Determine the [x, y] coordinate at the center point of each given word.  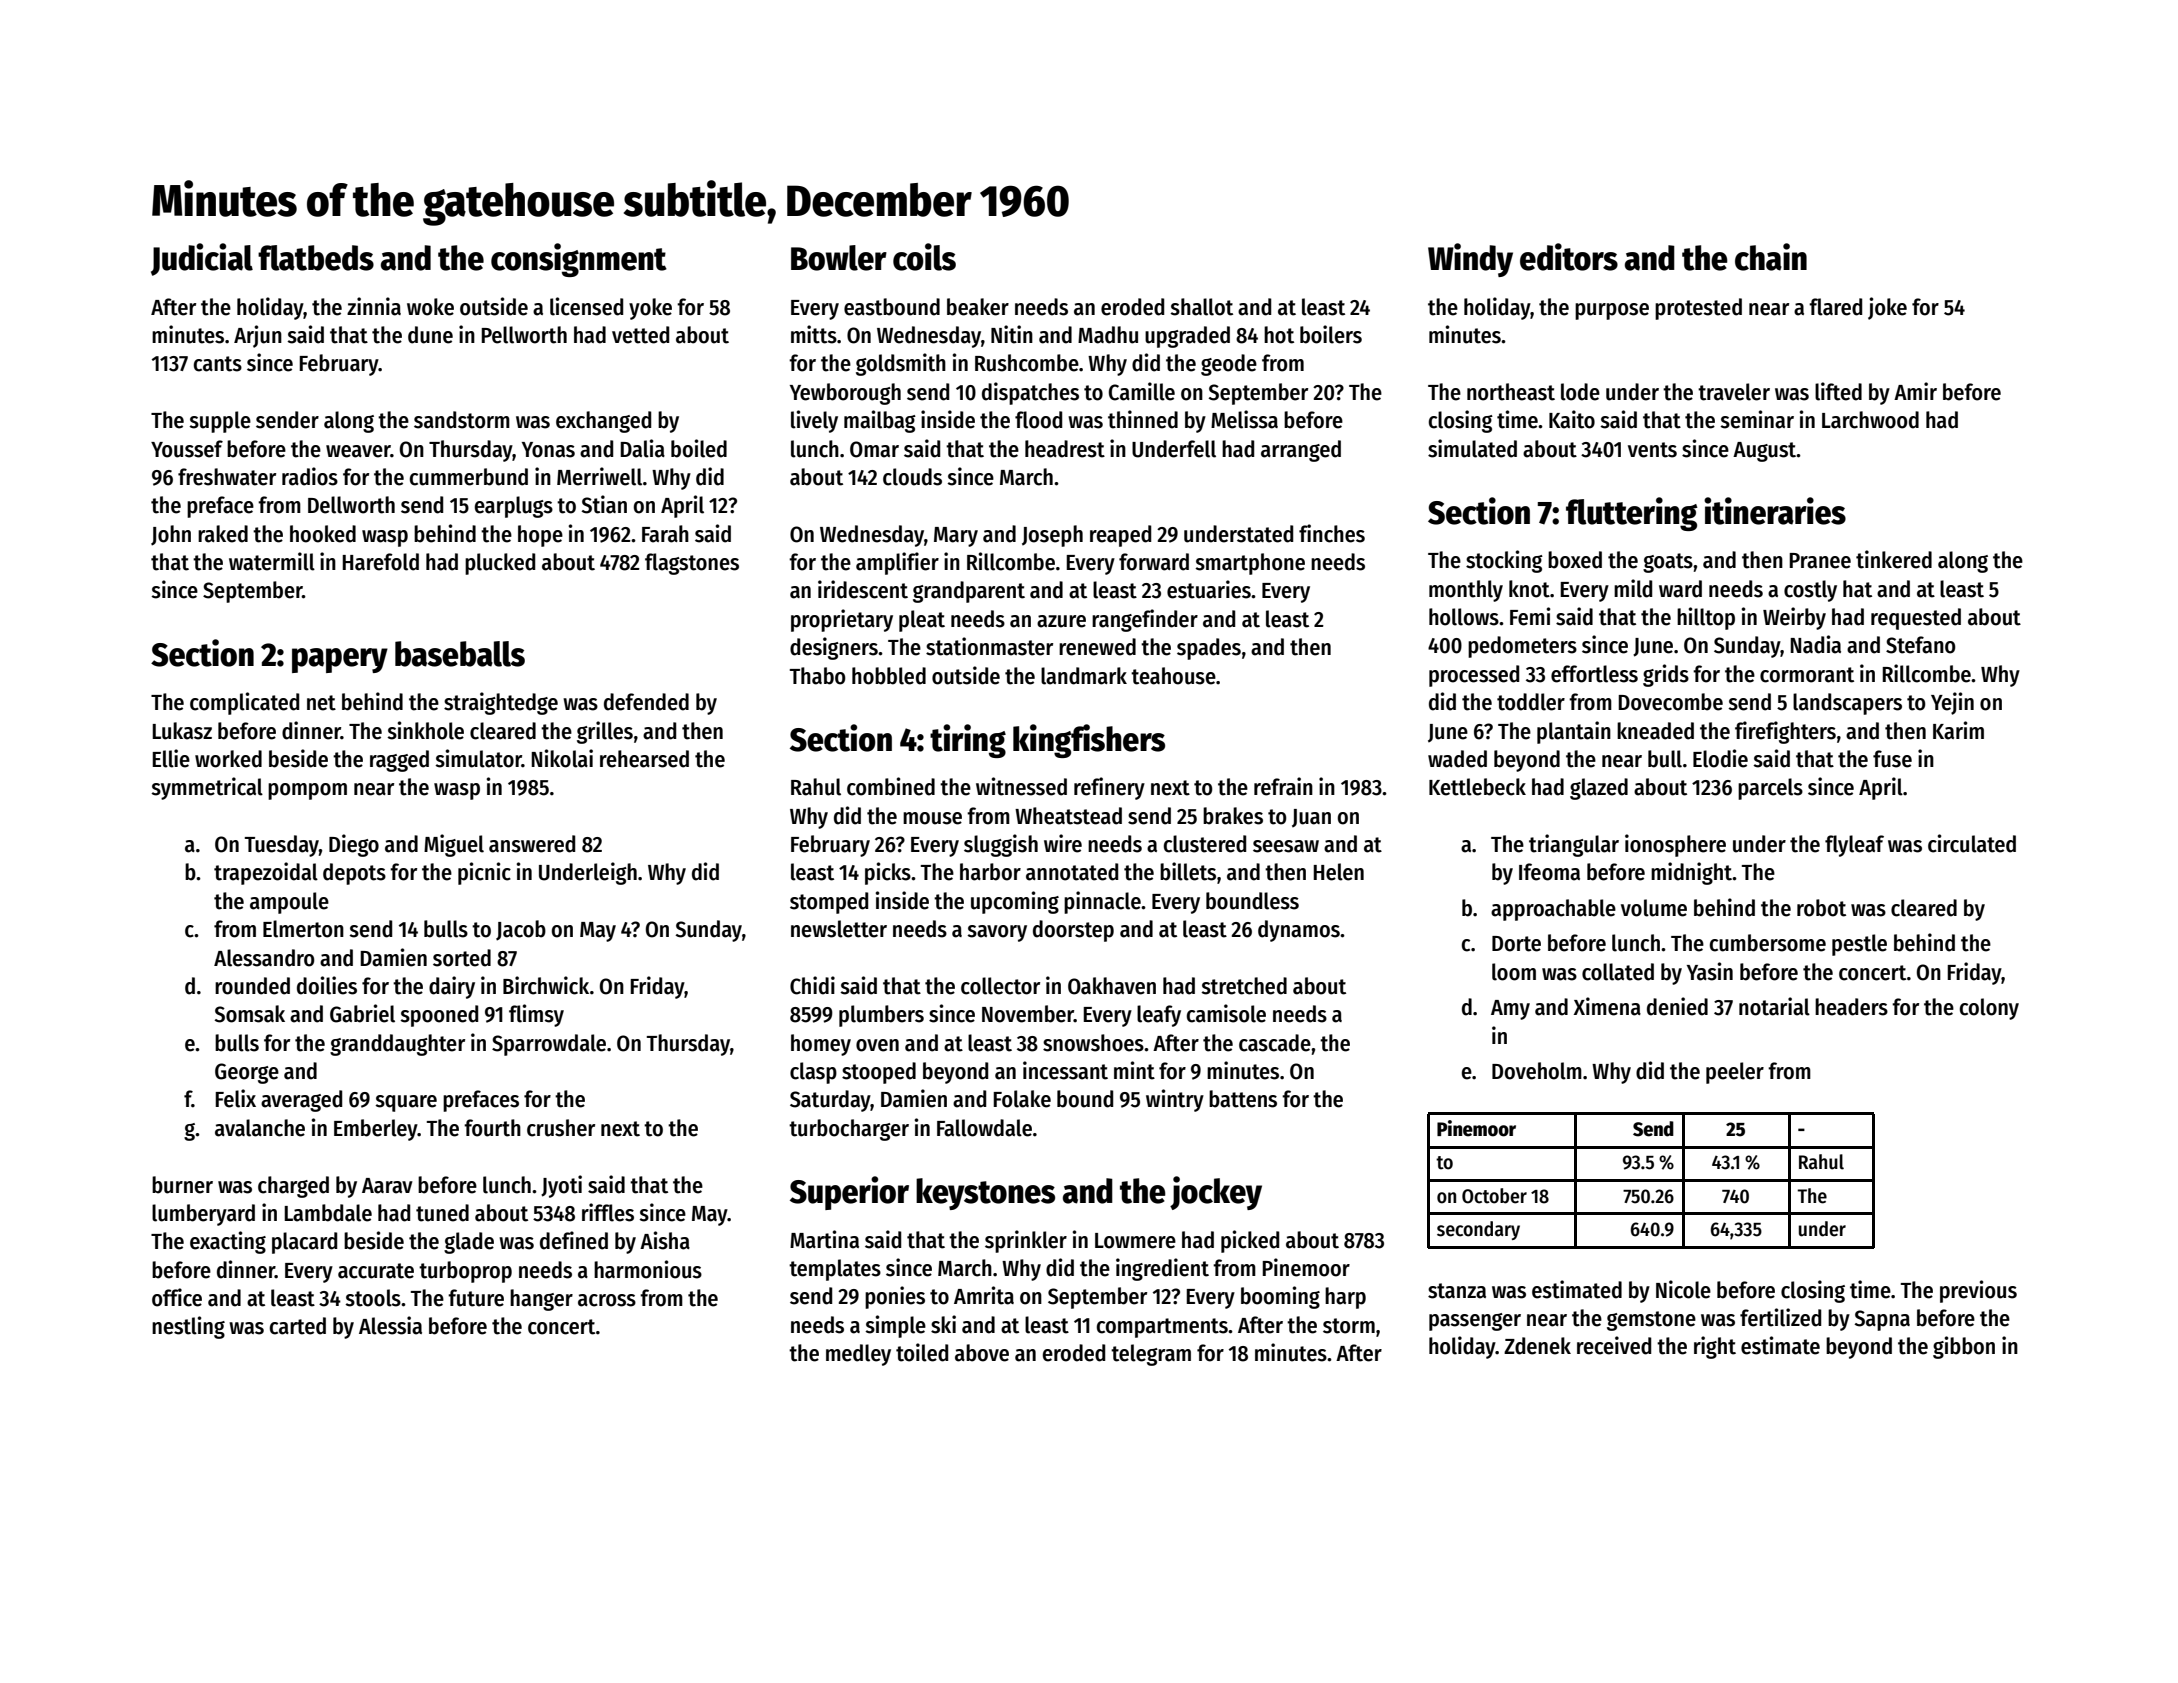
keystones [985, 1194]
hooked [323, 534]
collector [1000, 986]
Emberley [376, 1130]
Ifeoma [1549, 872]
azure [1061, 621]
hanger [541, 1300]
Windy [1470, 260]
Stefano [1921, 645]
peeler [1735, 1073]
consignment [579, 260]
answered [532, 844]
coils [924, 257]
